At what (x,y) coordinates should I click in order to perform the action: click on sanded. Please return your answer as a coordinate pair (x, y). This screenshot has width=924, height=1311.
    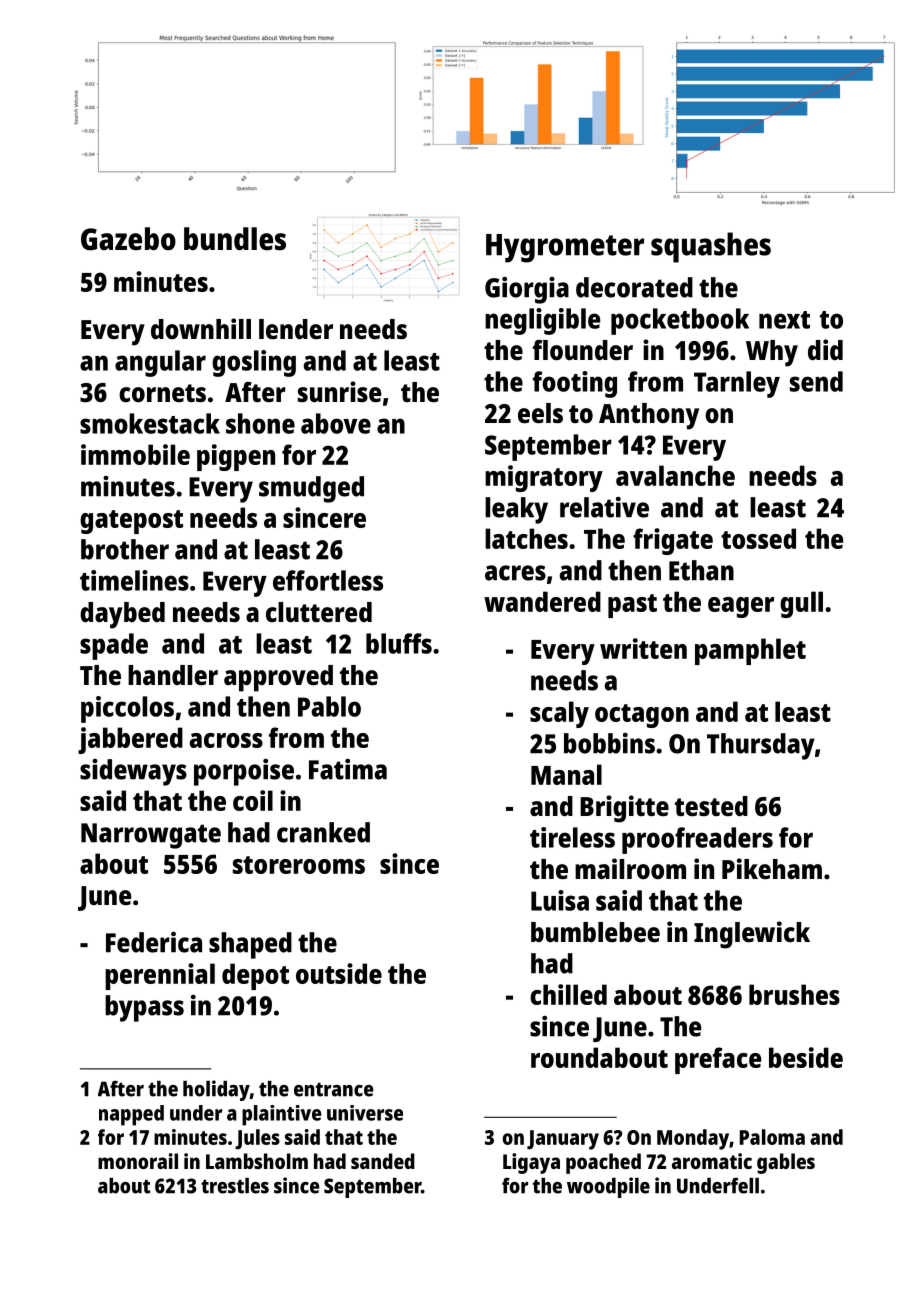
    Looking at the image, I should click on (383, 1161).
